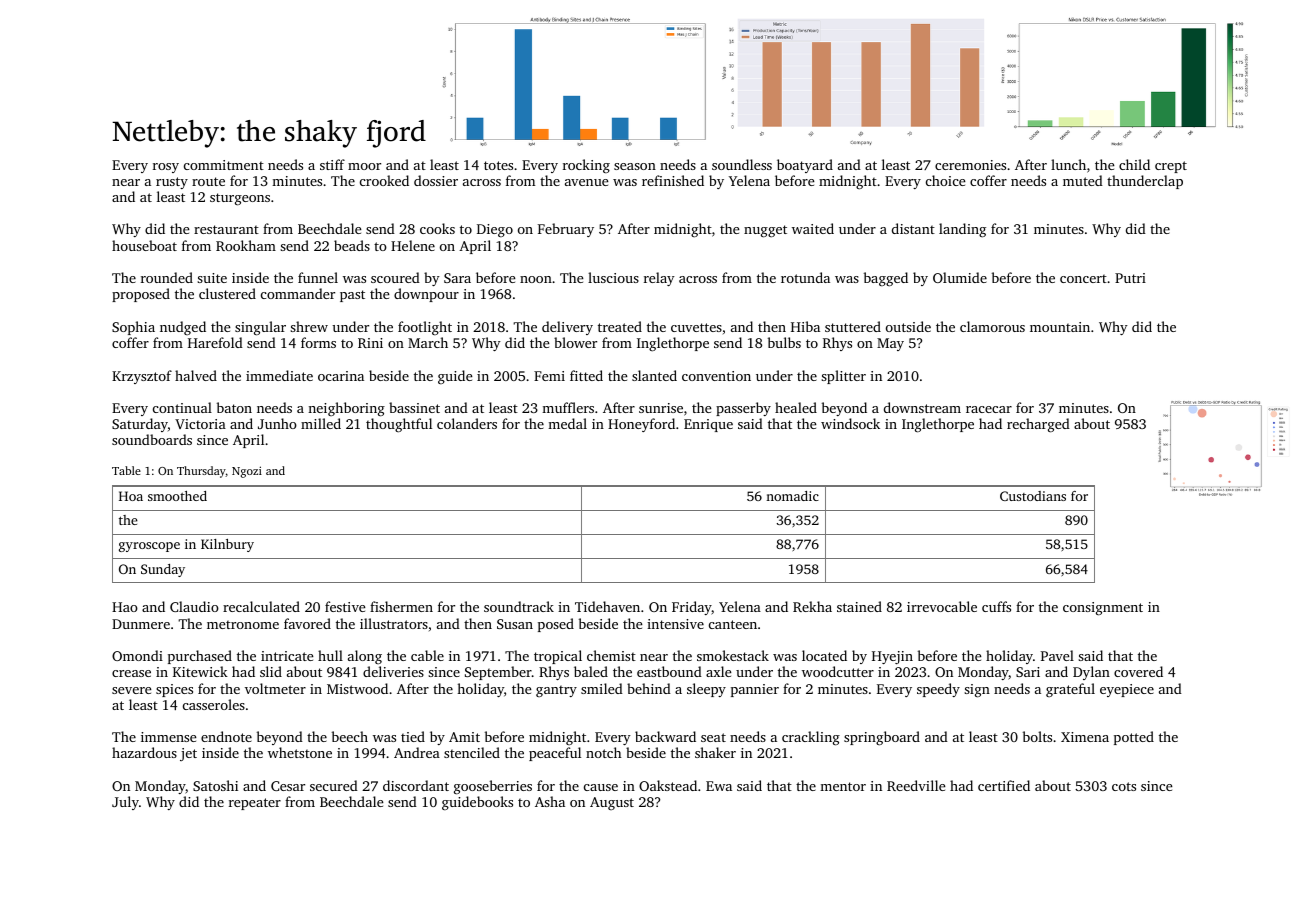 The height and width of the image is (924, 1308). I want to click on recalculated, so click(261, 606).
